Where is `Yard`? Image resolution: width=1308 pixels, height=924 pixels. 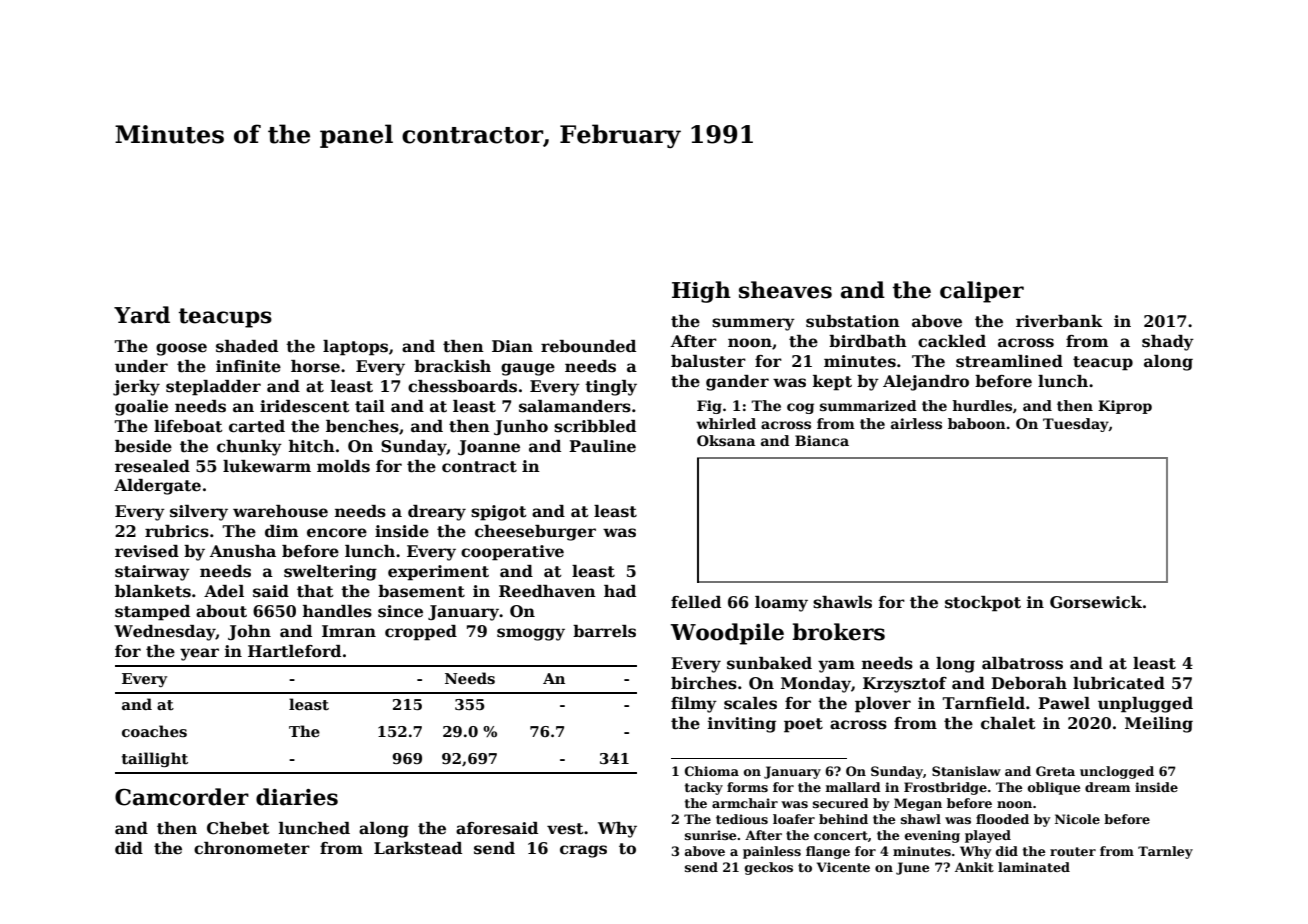 Yard is located at coordinates (142, 315).
